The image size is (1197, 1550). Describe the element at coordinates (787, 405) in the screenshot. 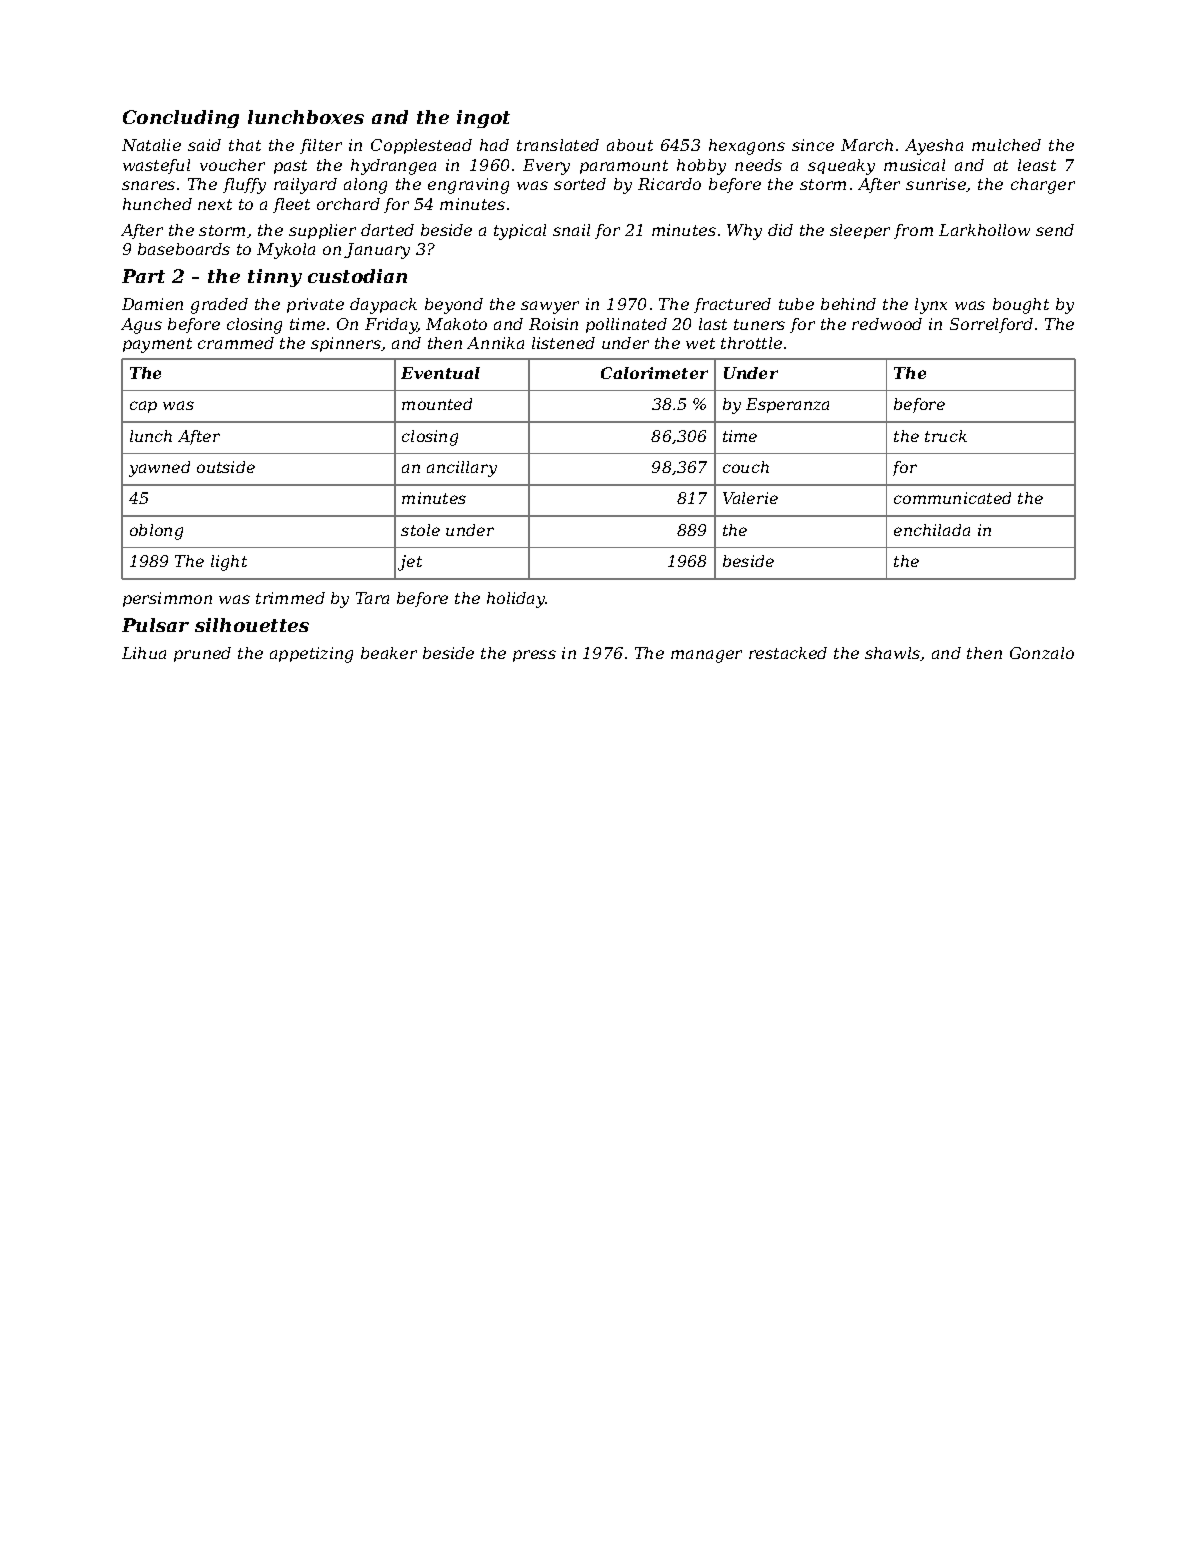

I see `Esperanza` at that location.
